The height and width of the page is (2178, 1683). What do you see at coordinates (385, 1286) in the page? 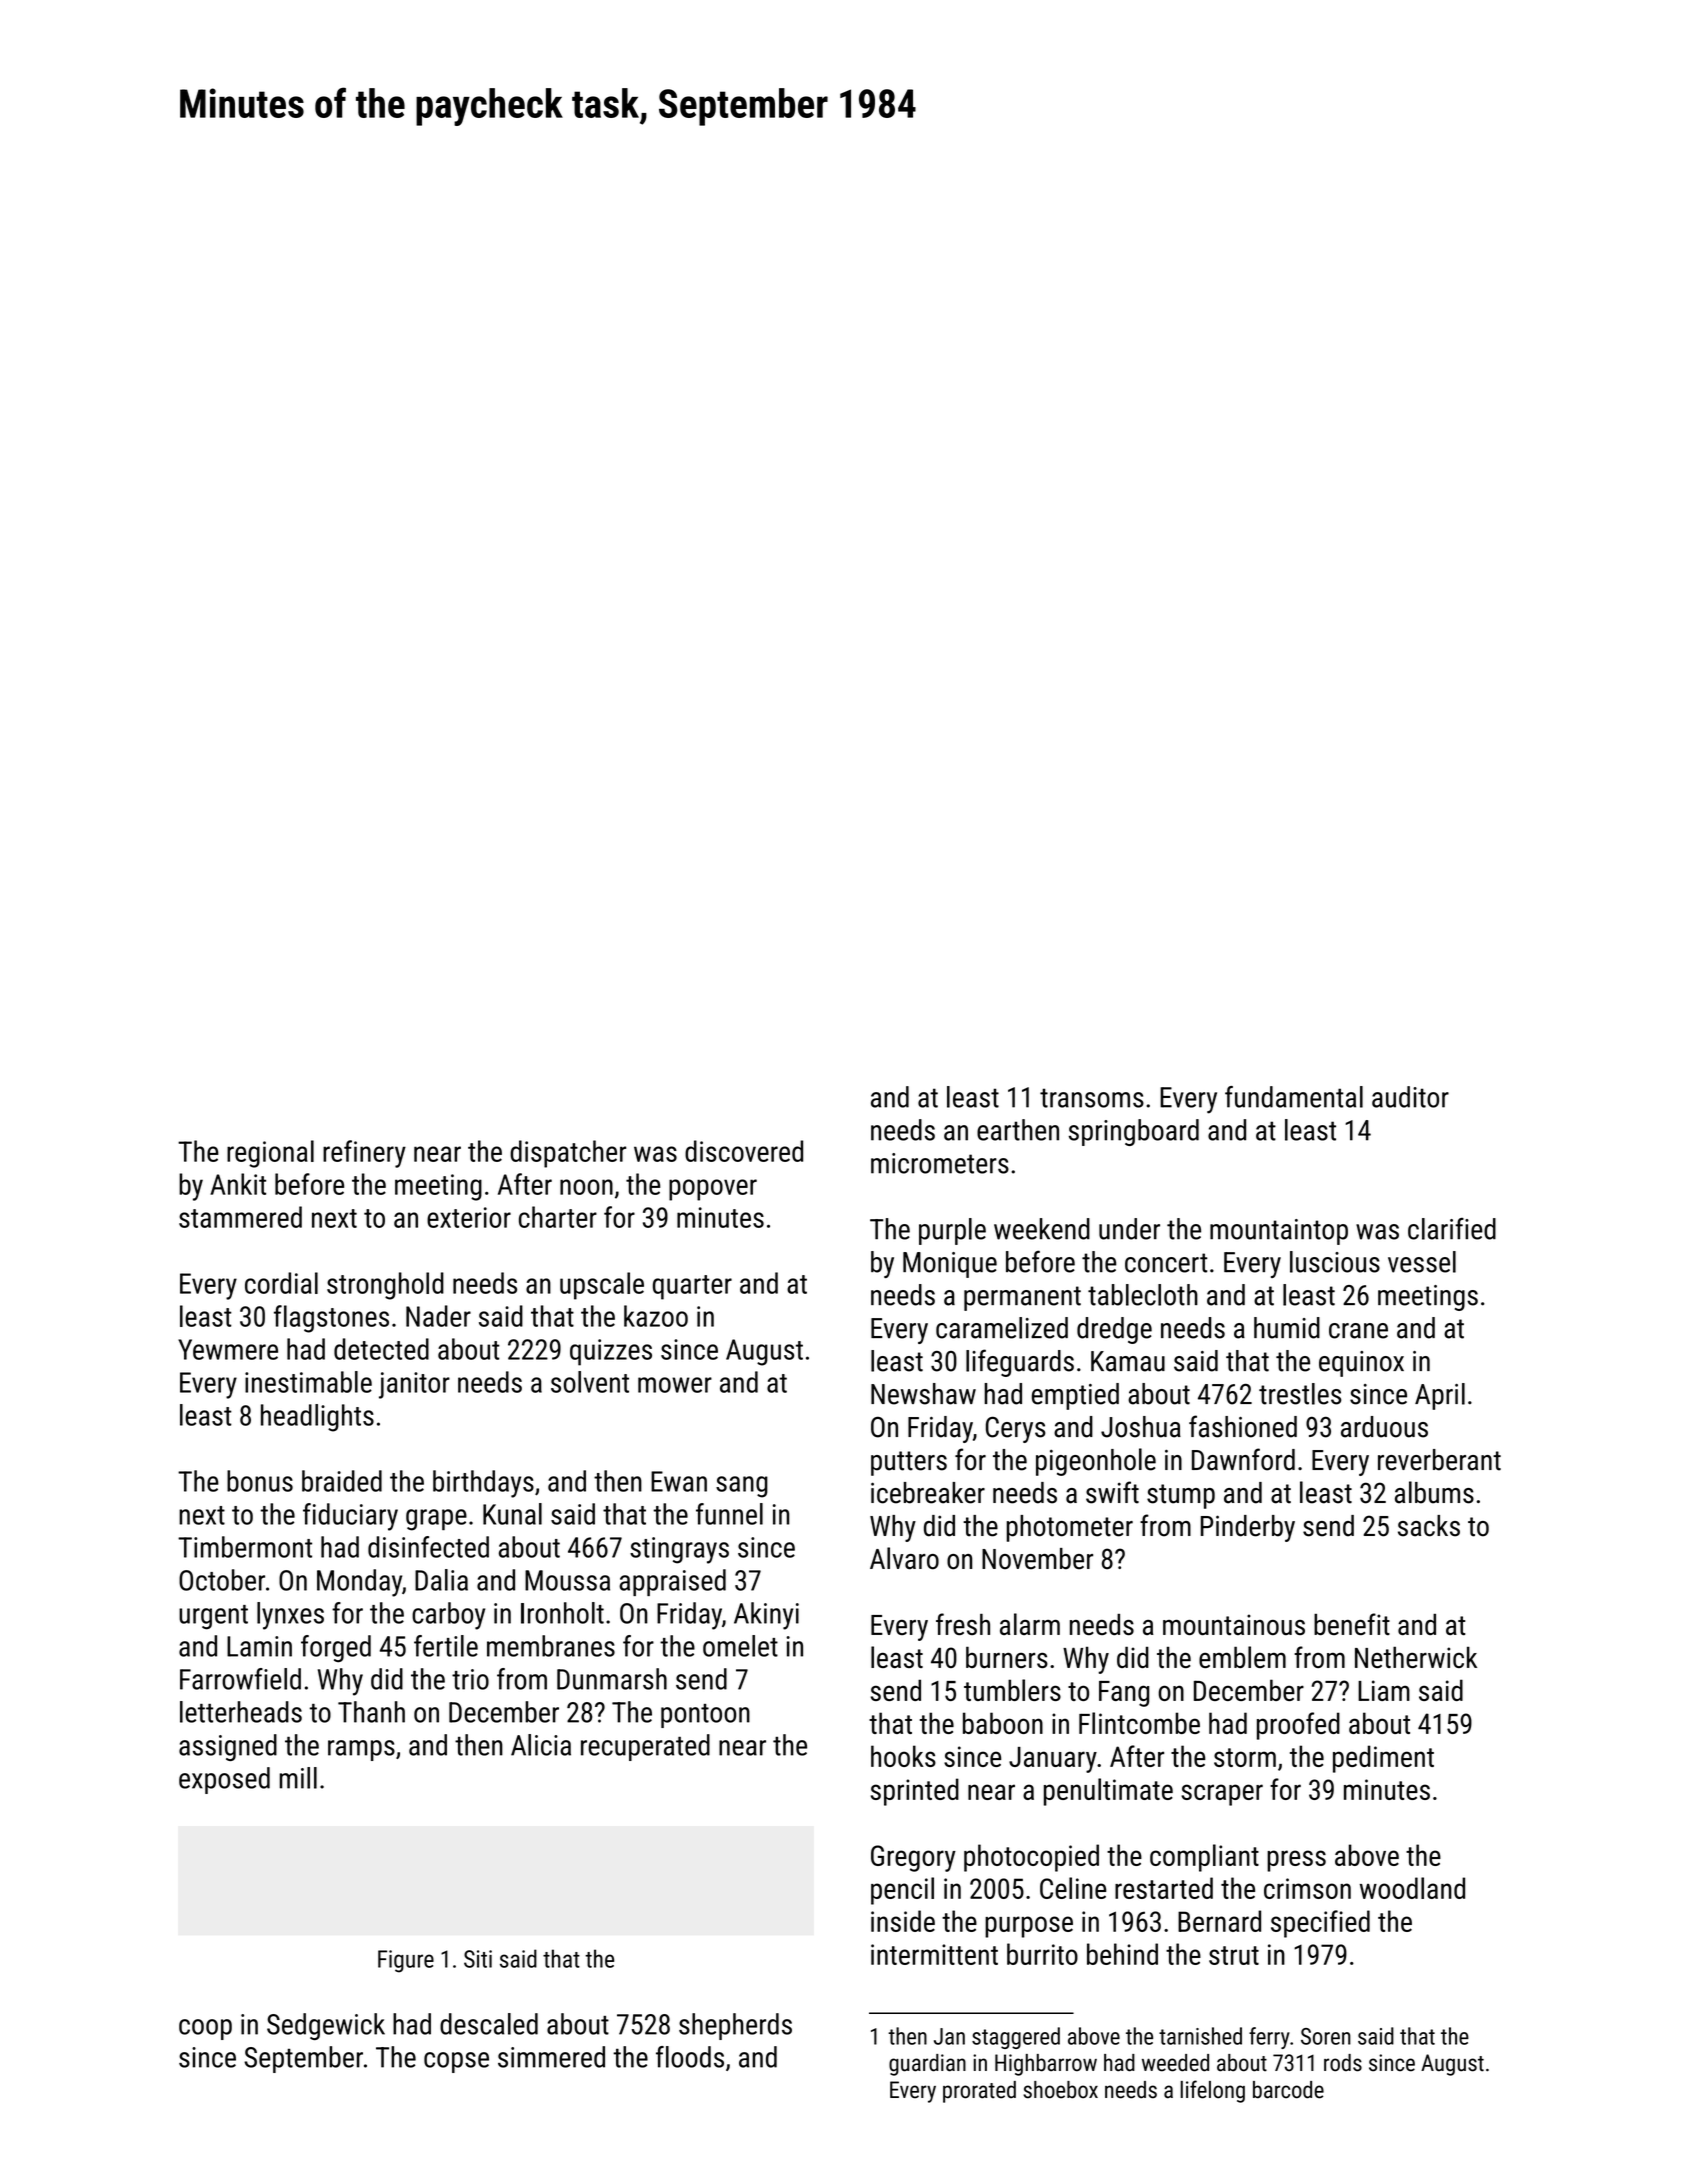
I see `stronghold` at bounding box center [385, 1286].
